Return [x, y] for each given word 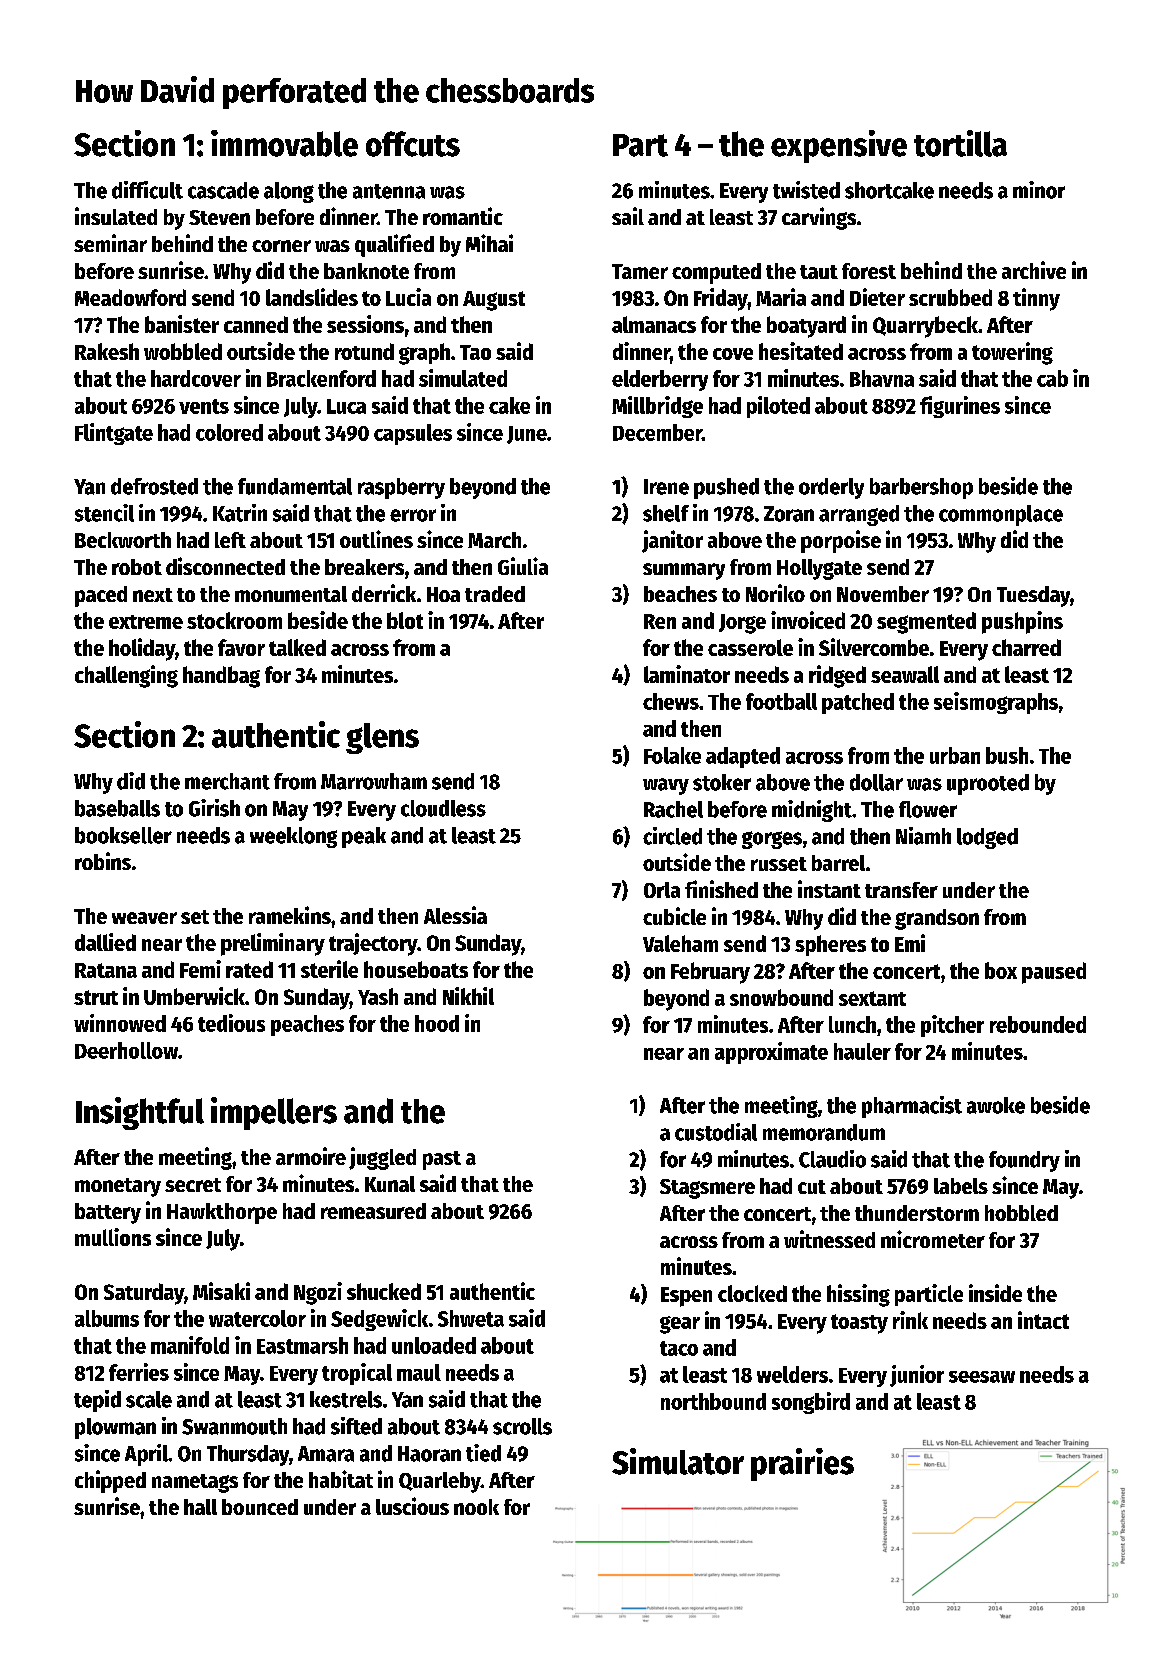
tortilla [960, 143]
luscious [412, 1506]
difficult [147, 190]
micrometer [933, 1239]
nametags [195, 1483]
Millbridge [657, 407]
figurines [960, 407]
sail [628, 216]
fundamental [295, 486]
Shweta [471, 1318]
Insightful [140, 1113]
